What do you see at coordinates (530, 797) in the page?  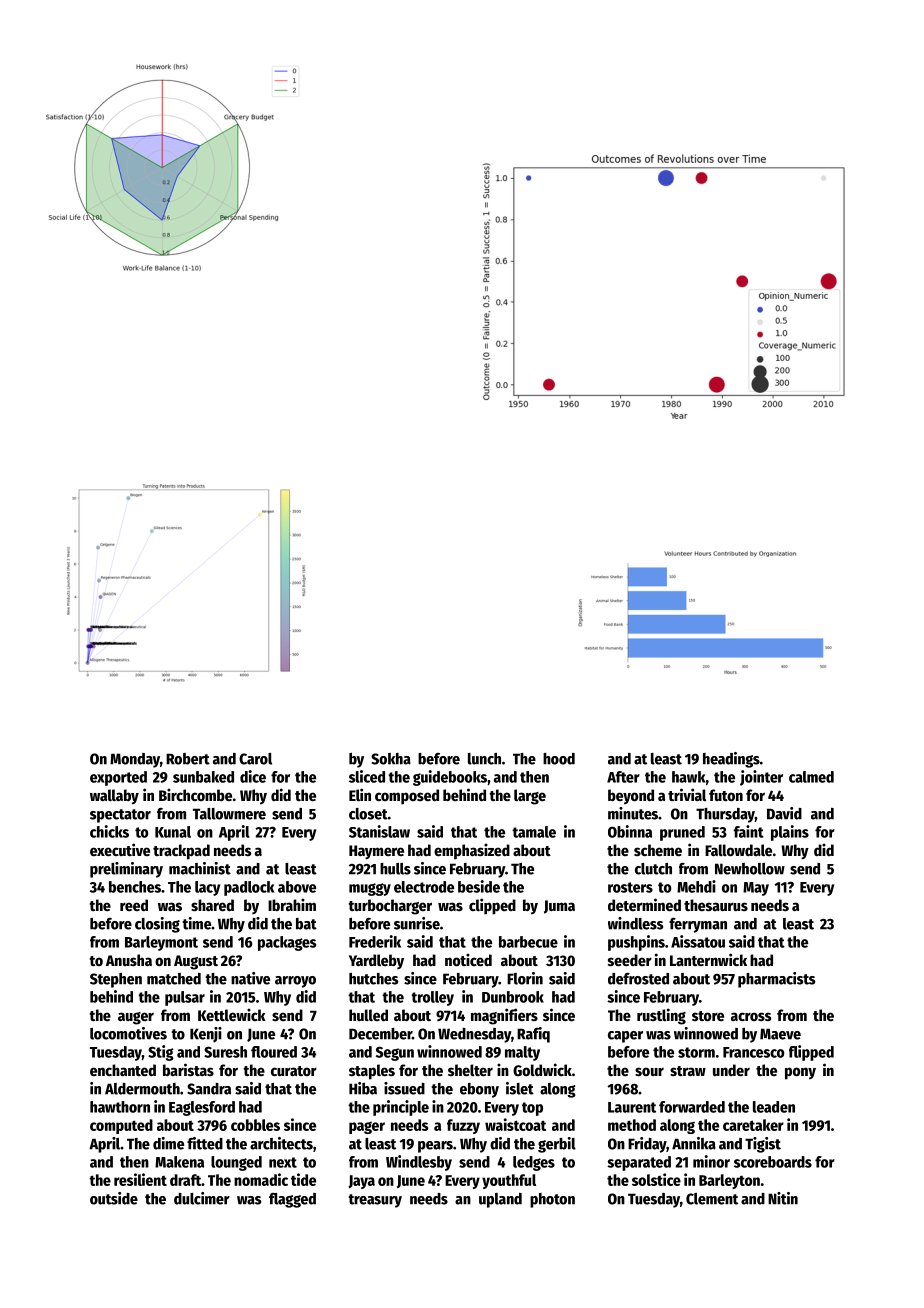 I see `large` at bounding box center [530, 797].
